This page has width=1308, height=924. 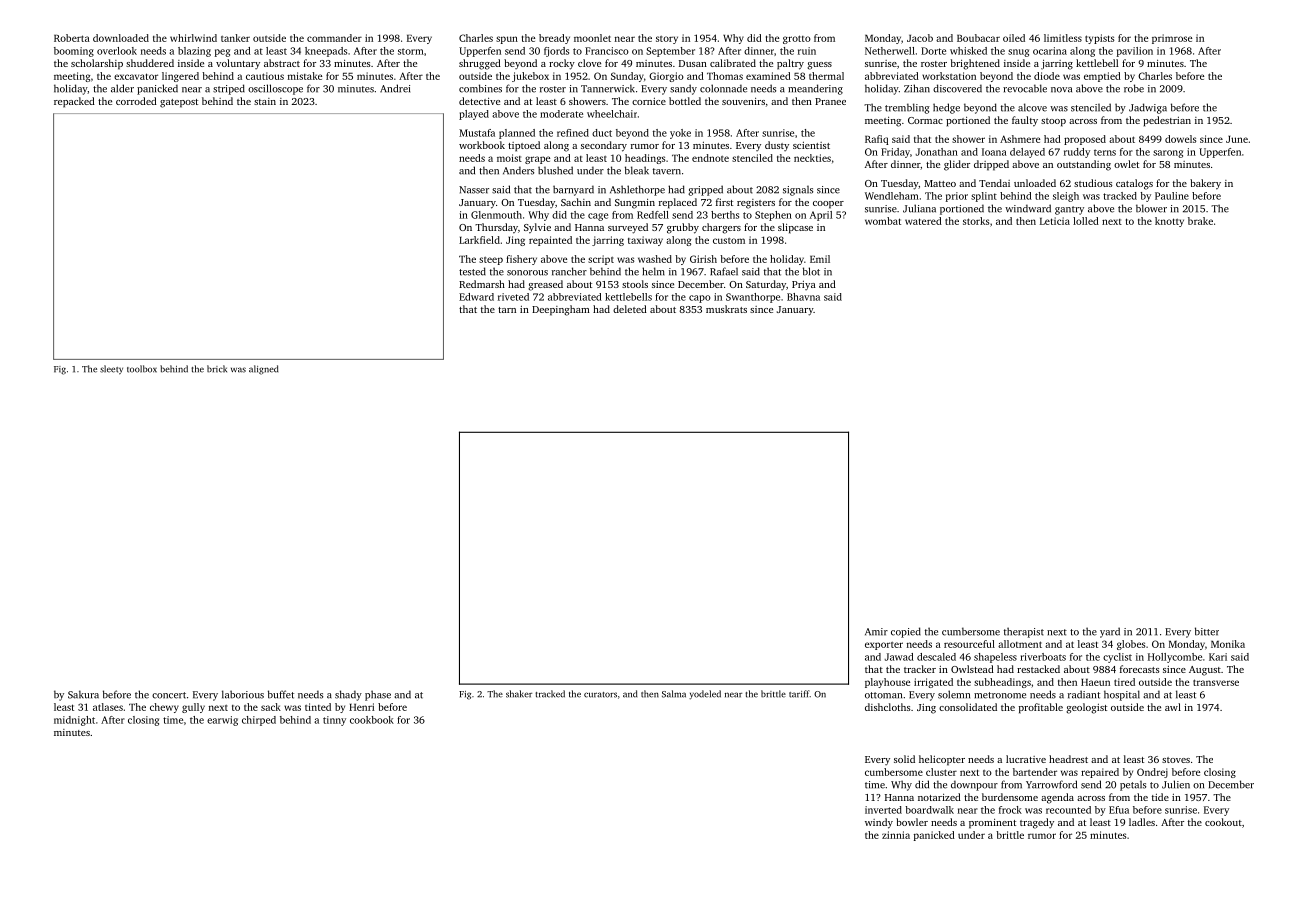 What do you see at coordinates (1024, 632) in the page?
I see `therapist` at bounding box center [1024, 632].
